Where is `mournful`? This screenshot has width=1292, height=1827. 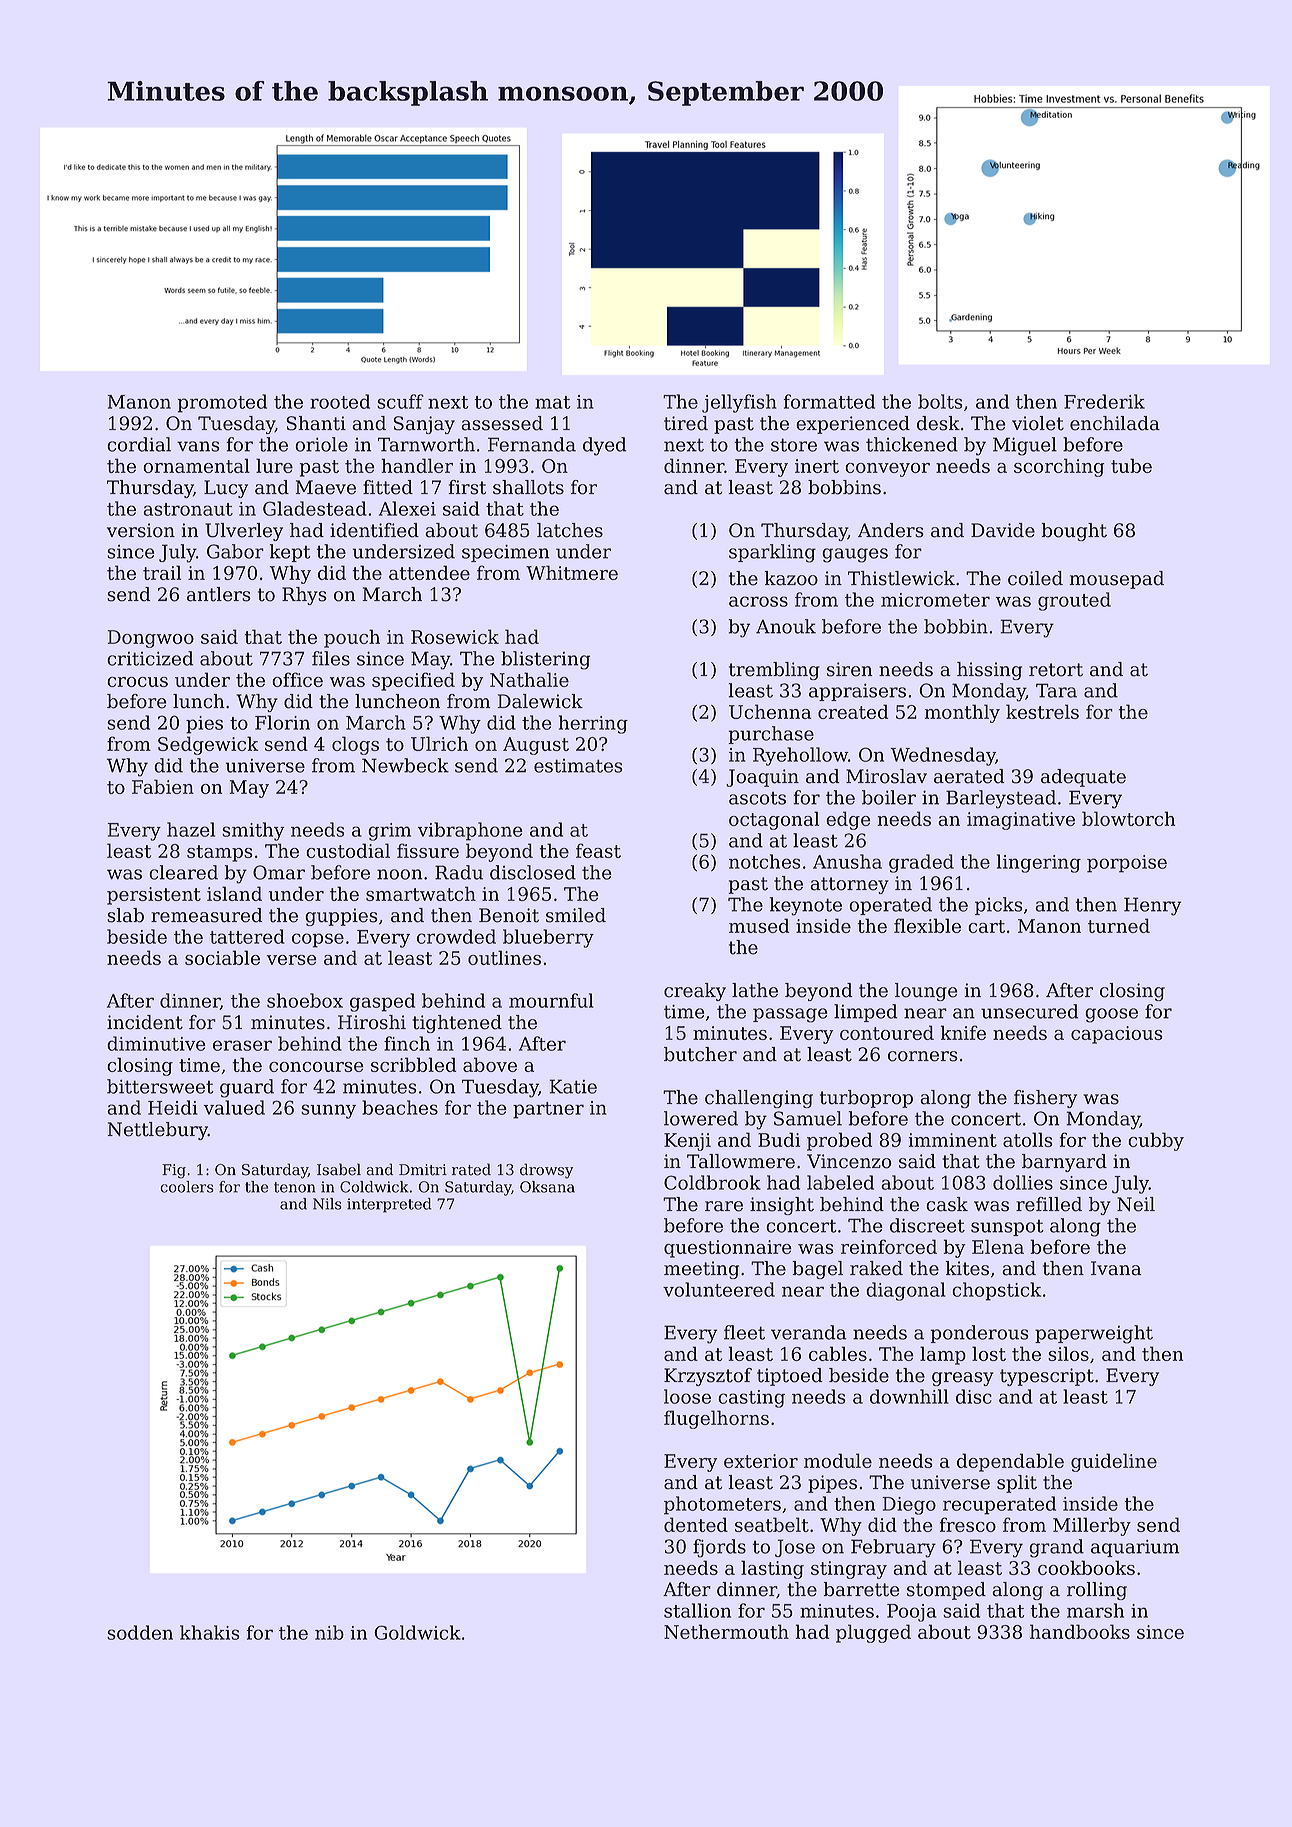
mournful is located at coordinates (551, 1000).
